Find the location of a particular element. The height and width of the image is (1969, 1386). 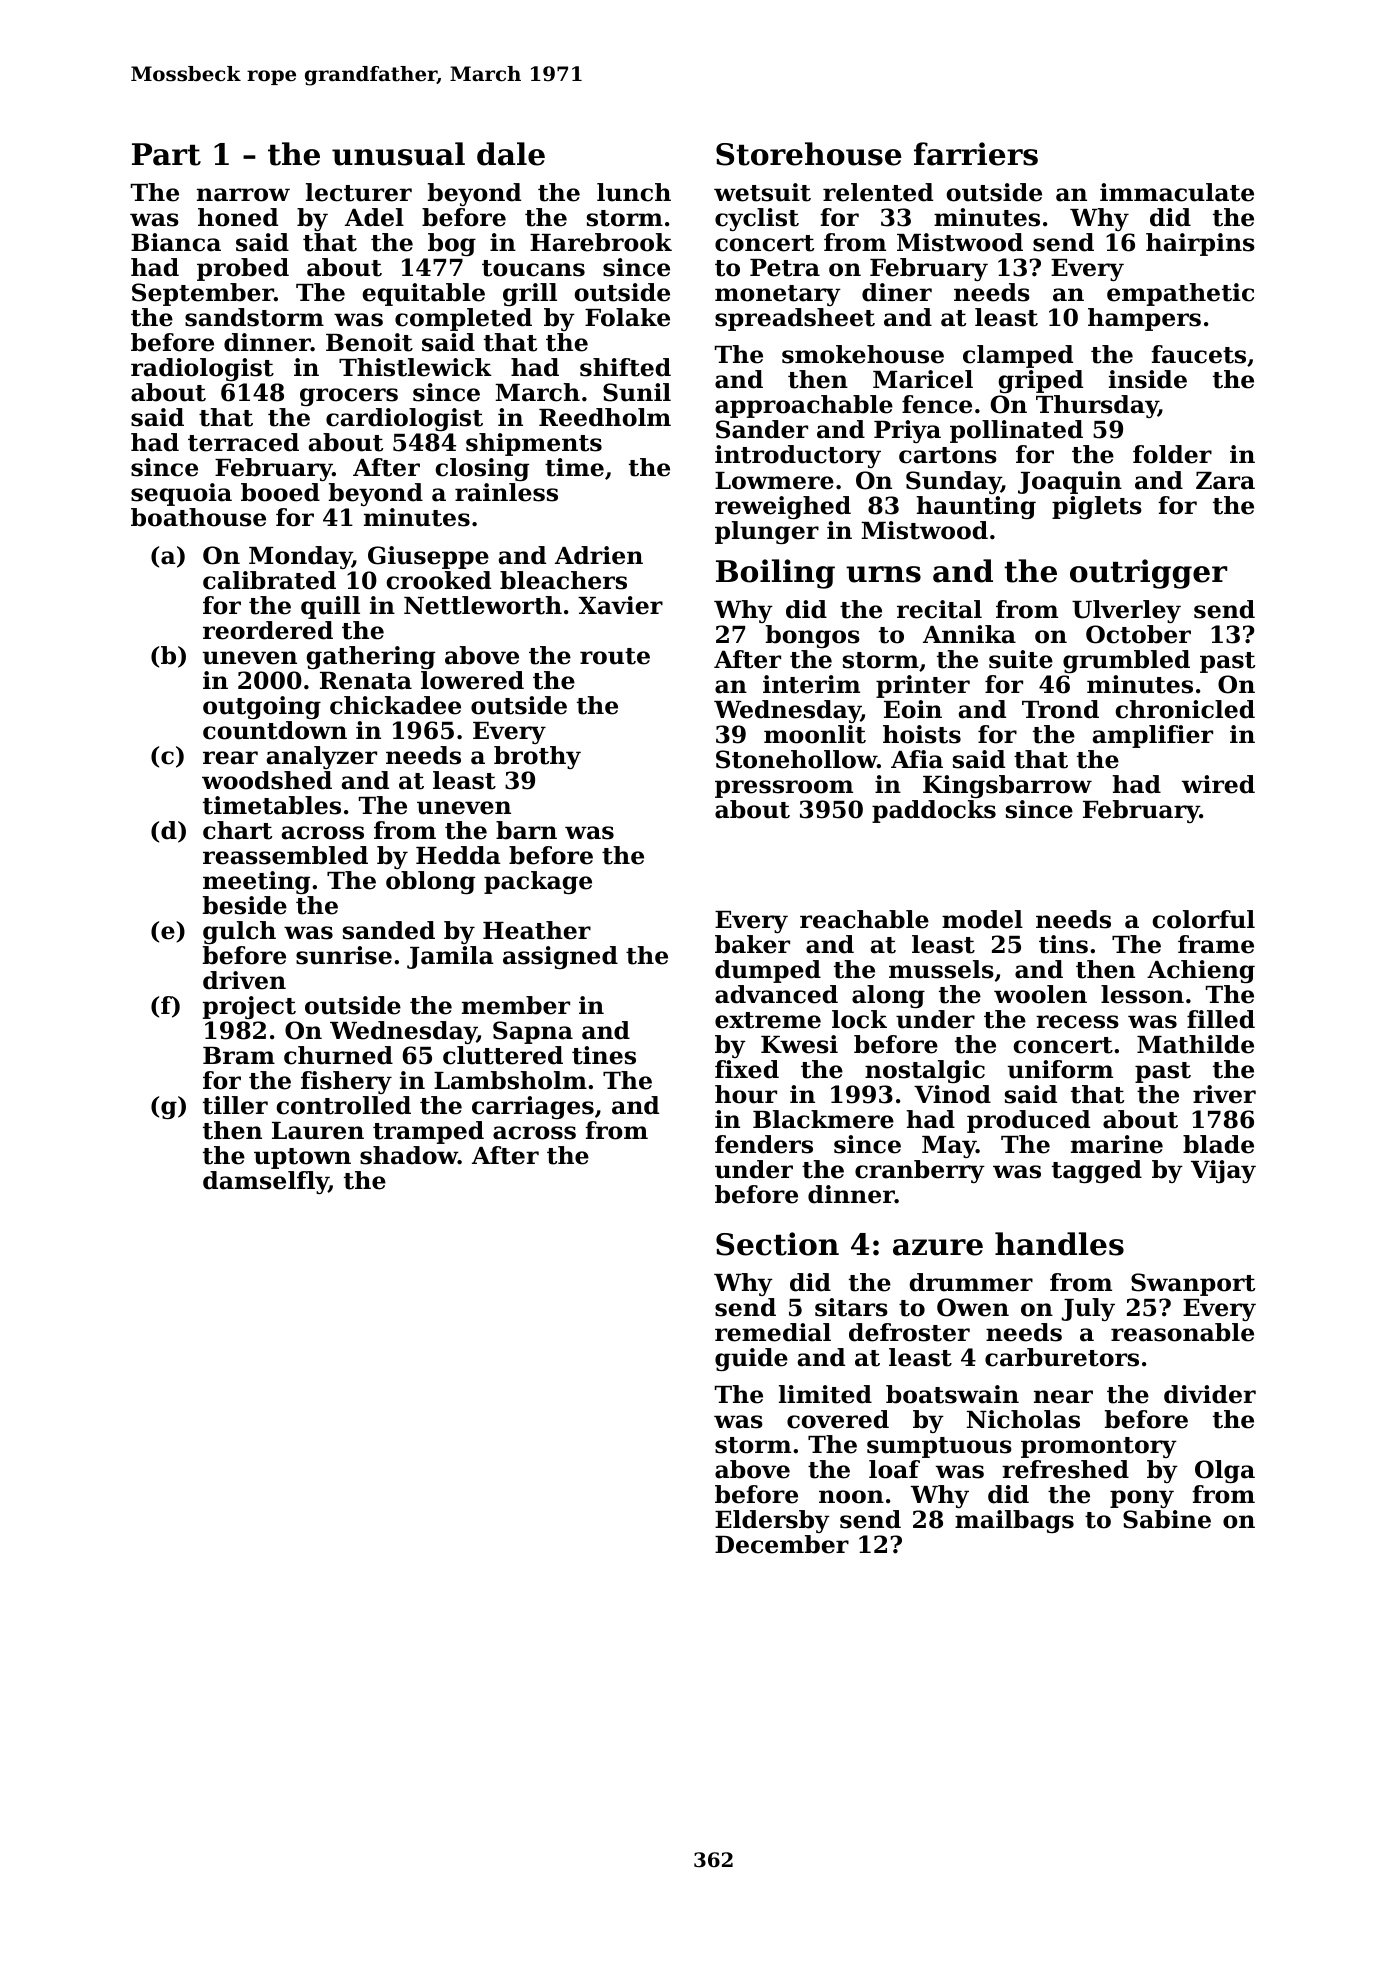

wired is located at coordinates (1218, 784).
